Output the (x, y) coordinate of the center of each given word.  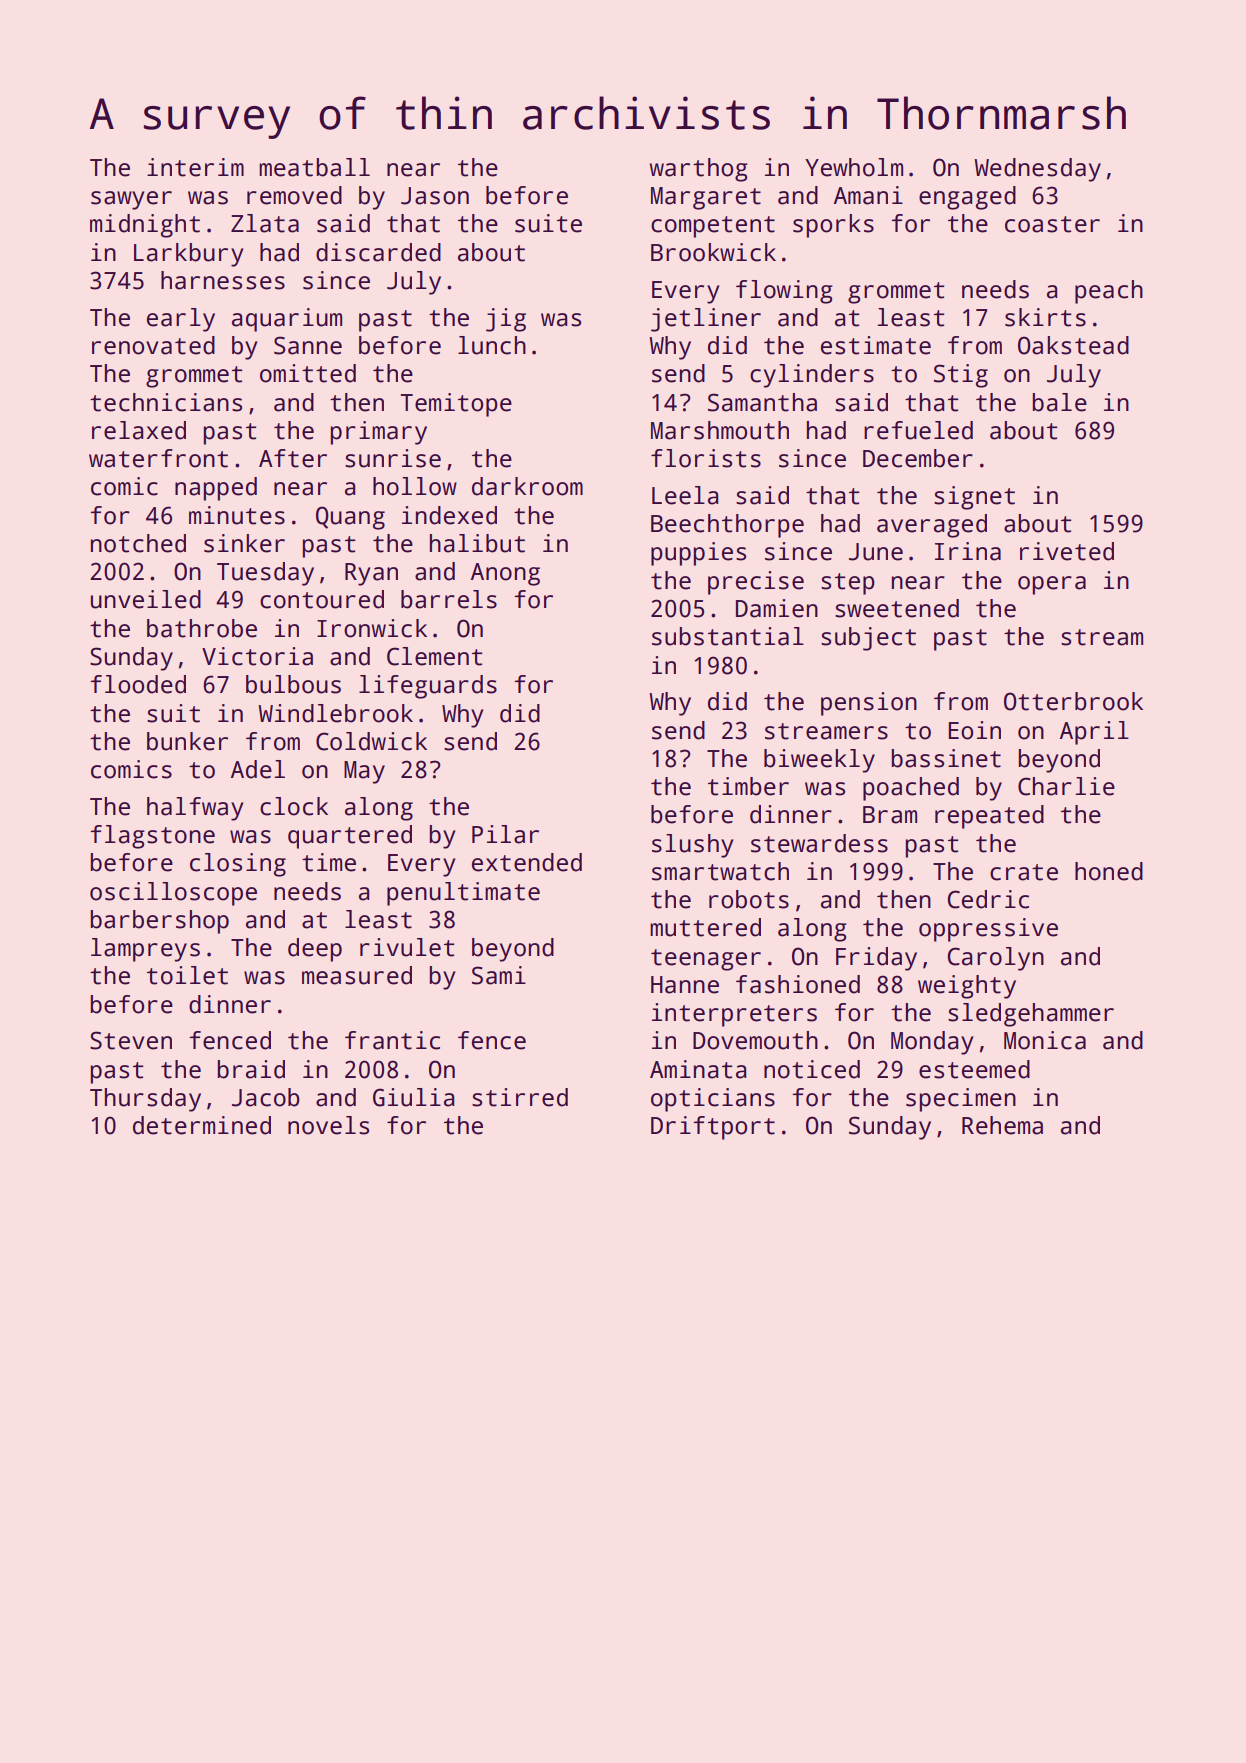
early (181, 320)
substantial (728, 636)
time (329, 862)
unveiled (146, 599)
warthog (699, 170)
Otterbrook (1073, 701)
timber (748, 786)
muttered (705, 927)
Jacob (266, 1097)
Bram (890, 815)
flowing (784, 292)
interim (195, 167)
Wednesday (1037, 170)
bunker (187, 741)
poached (911, 789)
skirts (1045, 317)
